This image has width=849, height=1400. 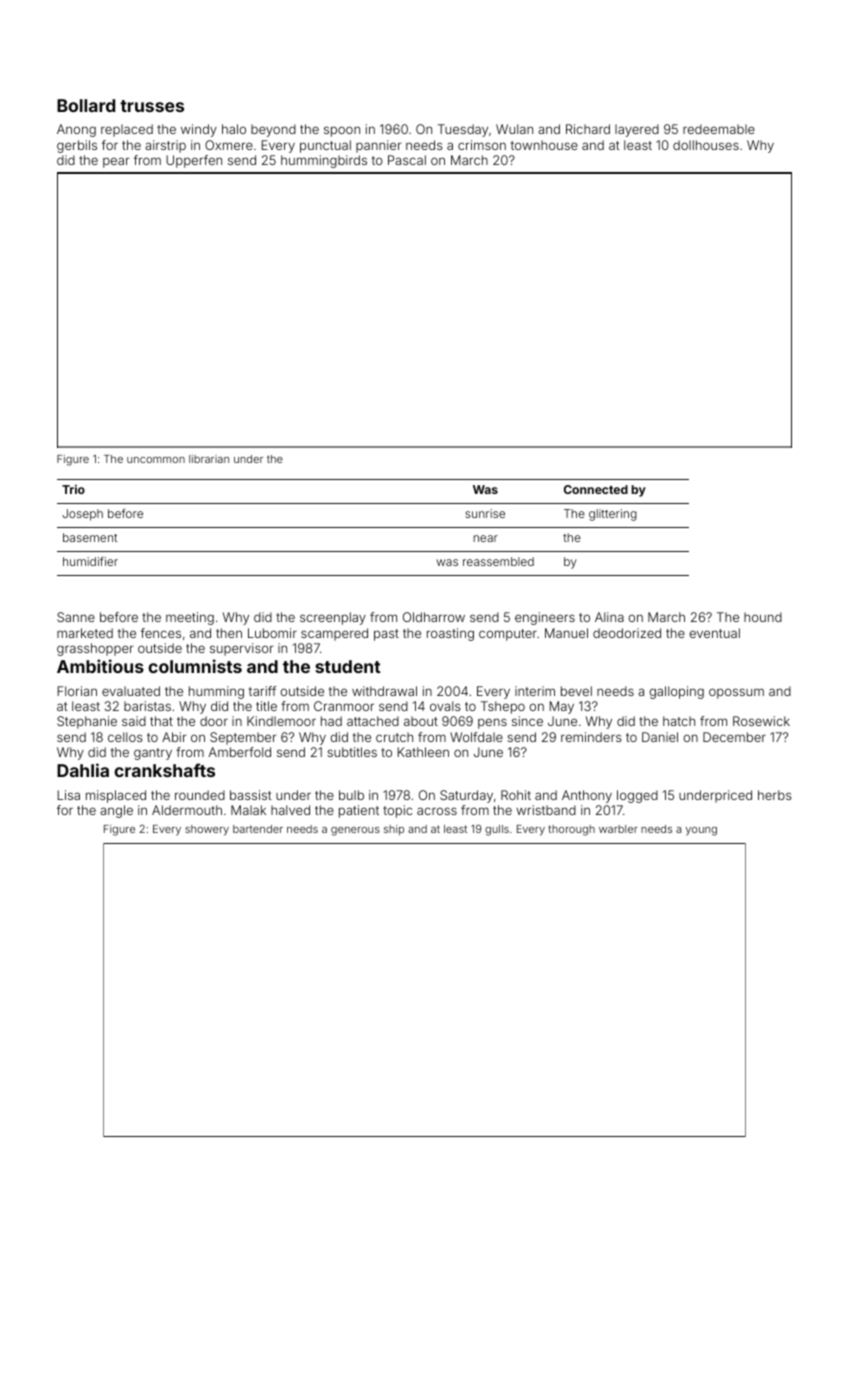 I want to click on generous, so click(x=355, y=831).
